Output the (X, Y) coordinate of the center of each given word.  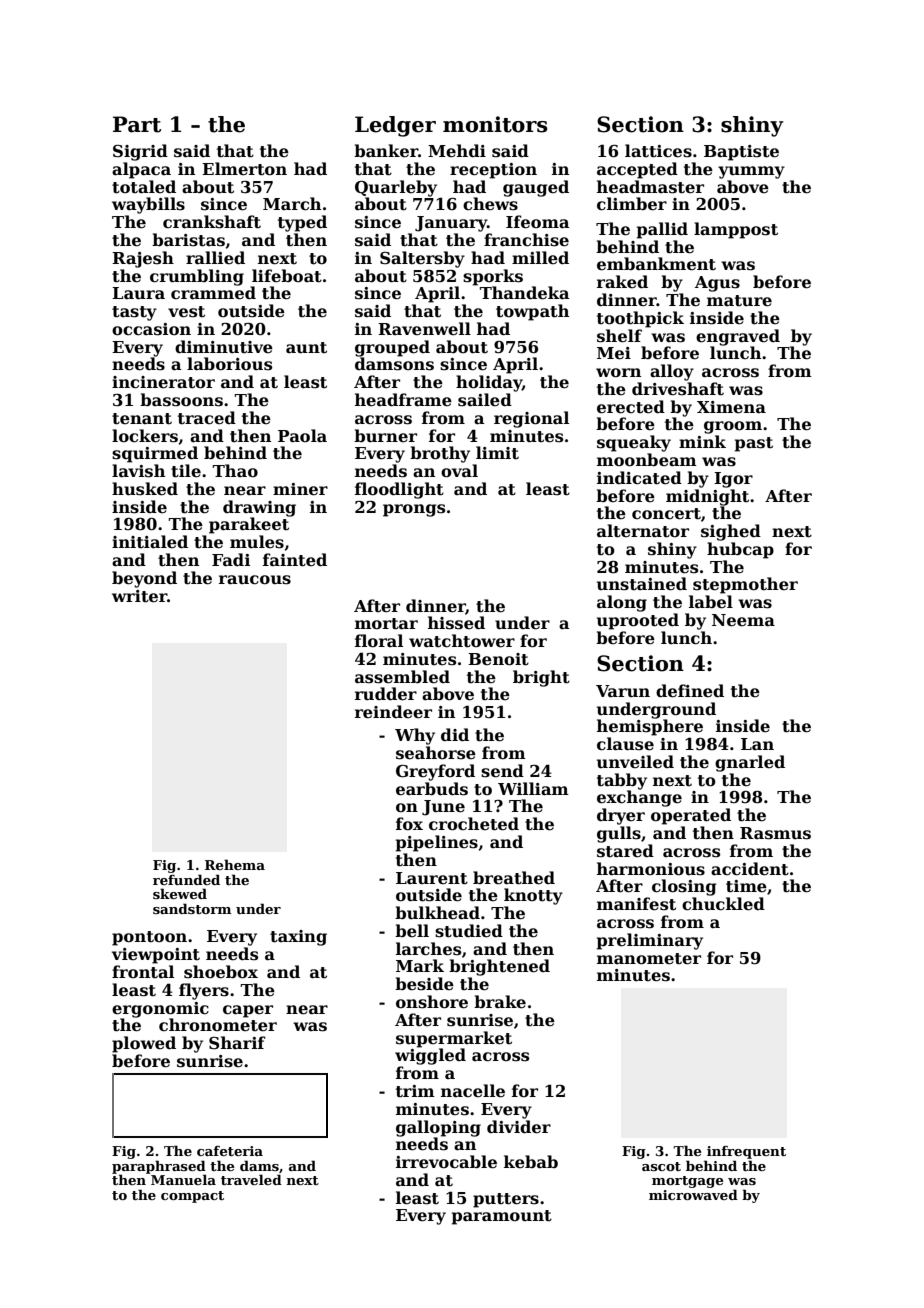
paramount (502, 1217)
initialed (150, 542)
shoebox (221, 972)
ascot (661, 1166)
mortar (386, 624)
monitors (495, 124)
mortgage (687, 1182)
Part (137, 124)
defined (690, 691)
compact (192, 1197)
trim (415, 1091)
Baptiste (741, 153)
